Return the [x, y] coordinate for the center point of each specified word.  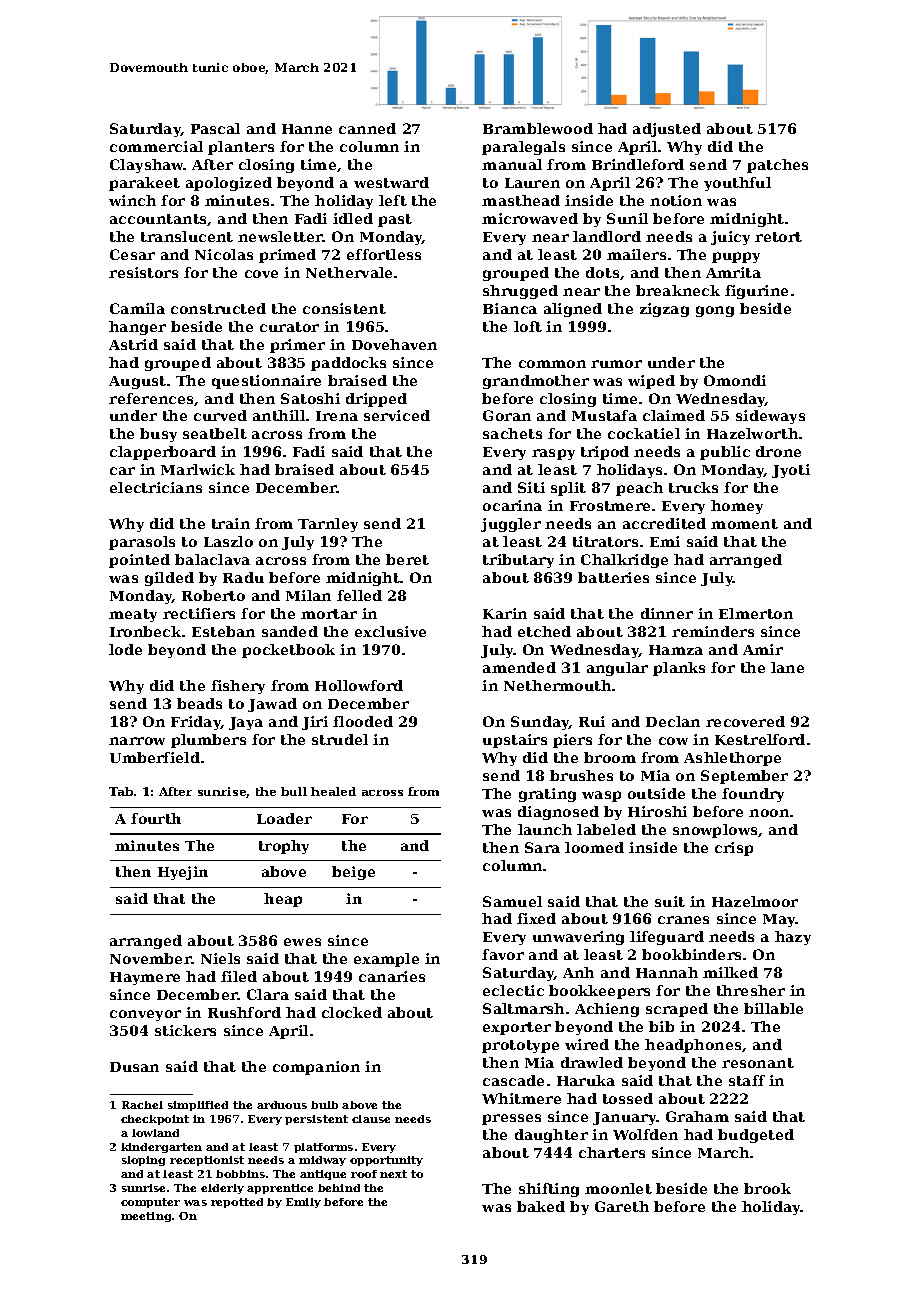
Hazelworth [752, 433]
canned [367, 128]
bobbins [240, 1174]
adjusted [667, 130]
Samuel [512, 901]
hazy [793, 938]
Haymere [145, 978]
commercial [156, 146]
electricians [156, 487]
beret [407, 559]
